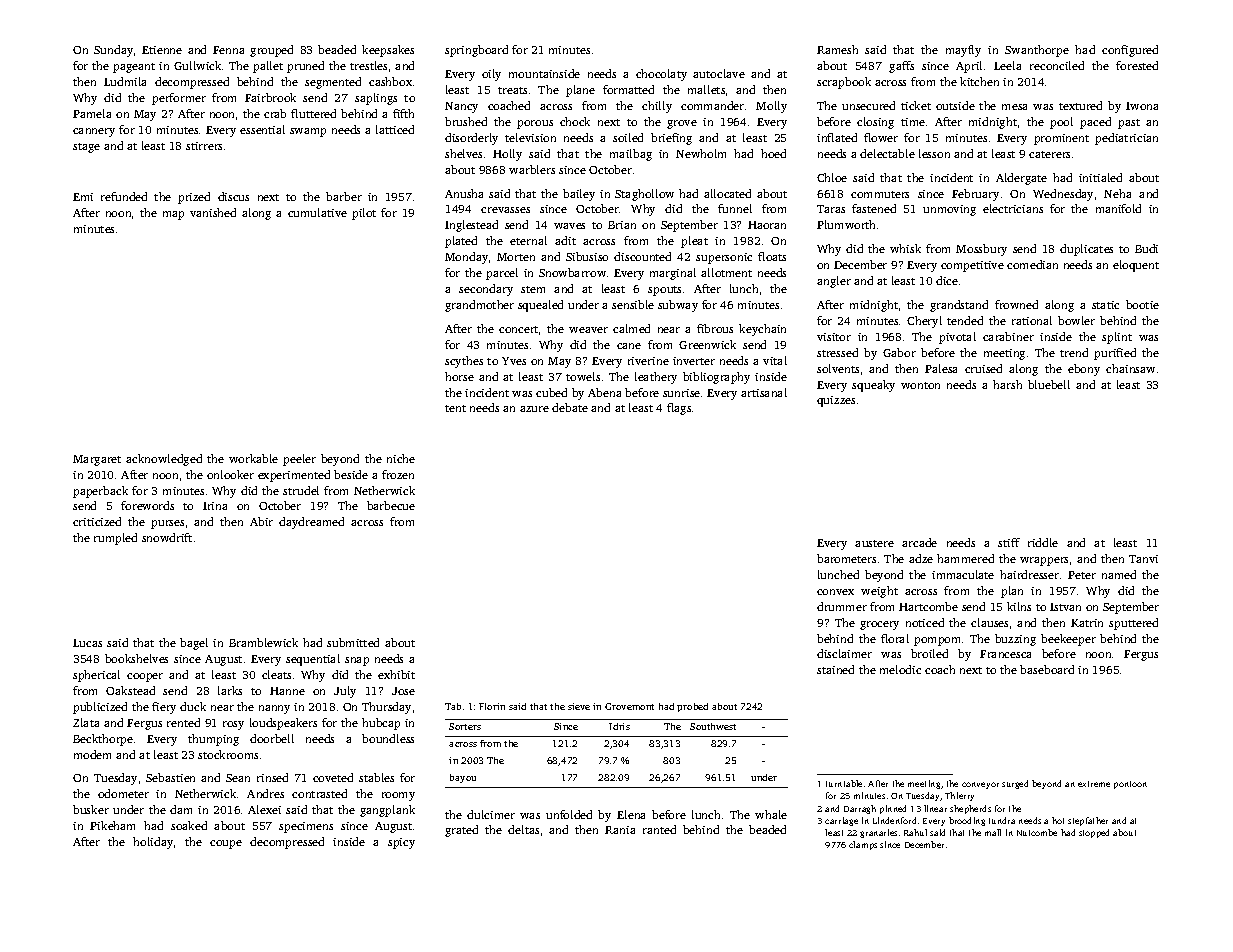 The image size is (1233, 952). What do you see at coordinates (153, 843) in the screenshot?
I see `holiday` at bounding box center [153, 843].
